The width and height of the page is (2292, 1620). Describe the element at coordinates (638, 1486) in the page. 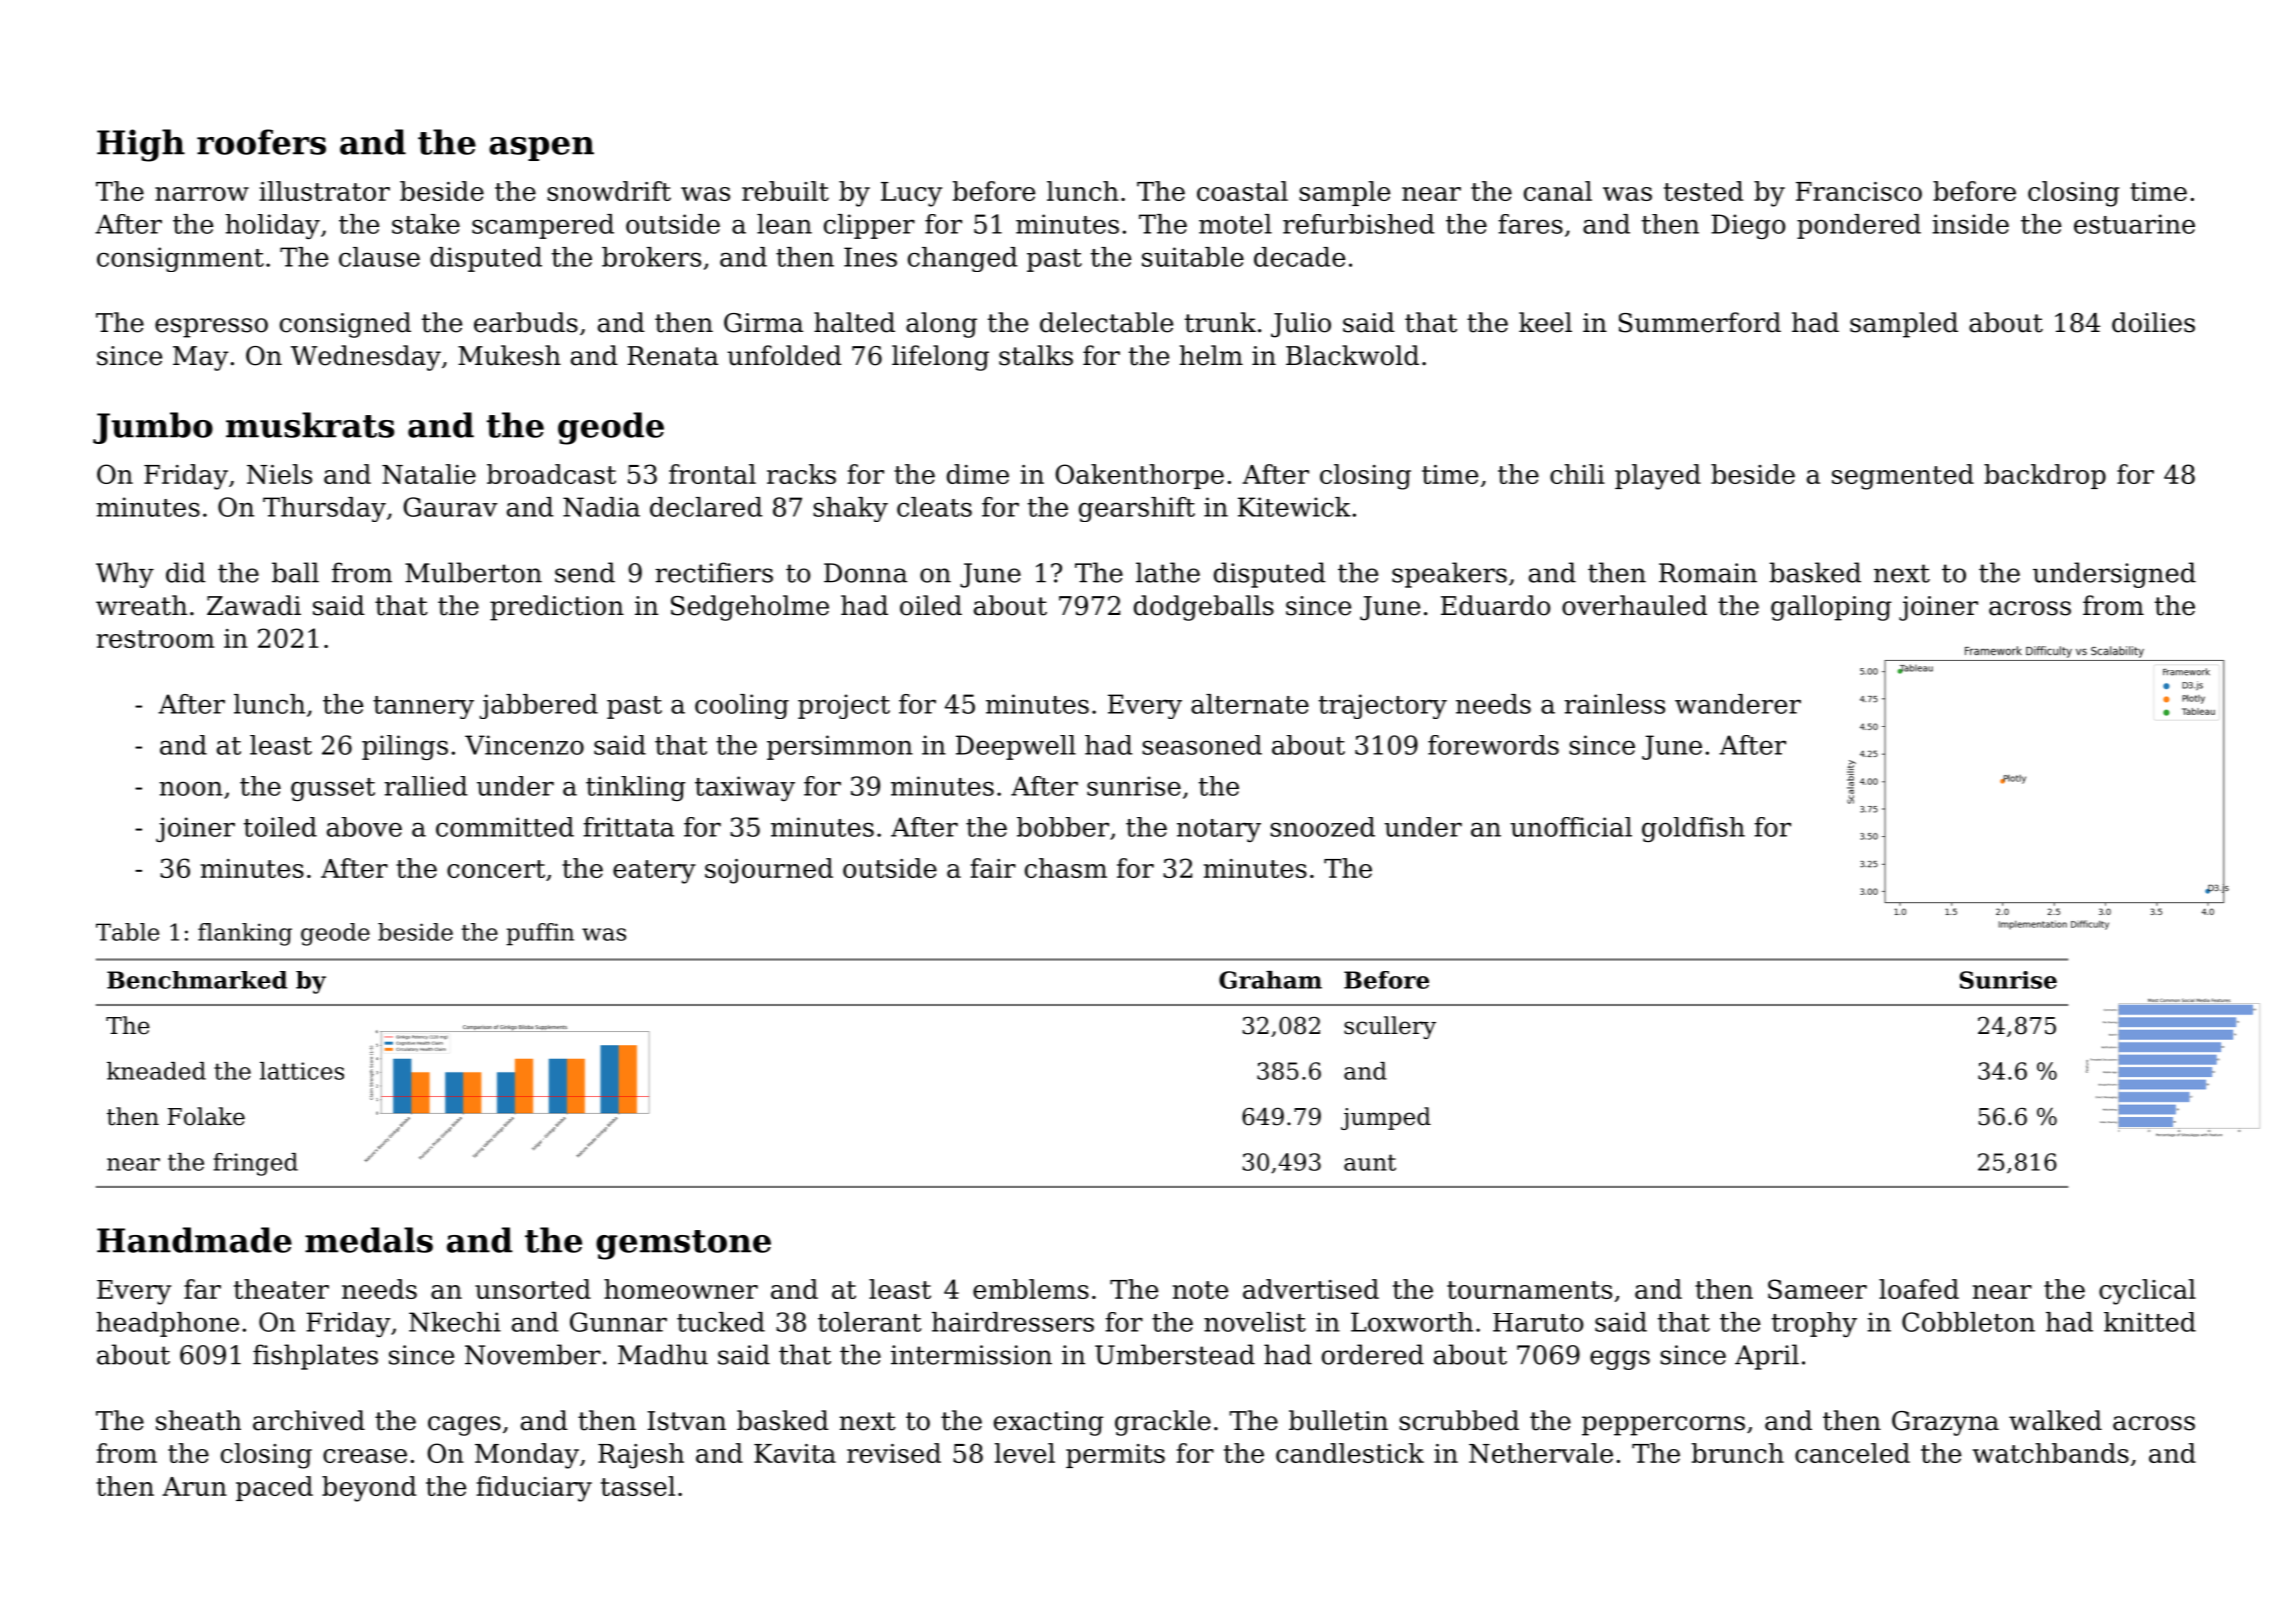

I see `tassel` at that location.
